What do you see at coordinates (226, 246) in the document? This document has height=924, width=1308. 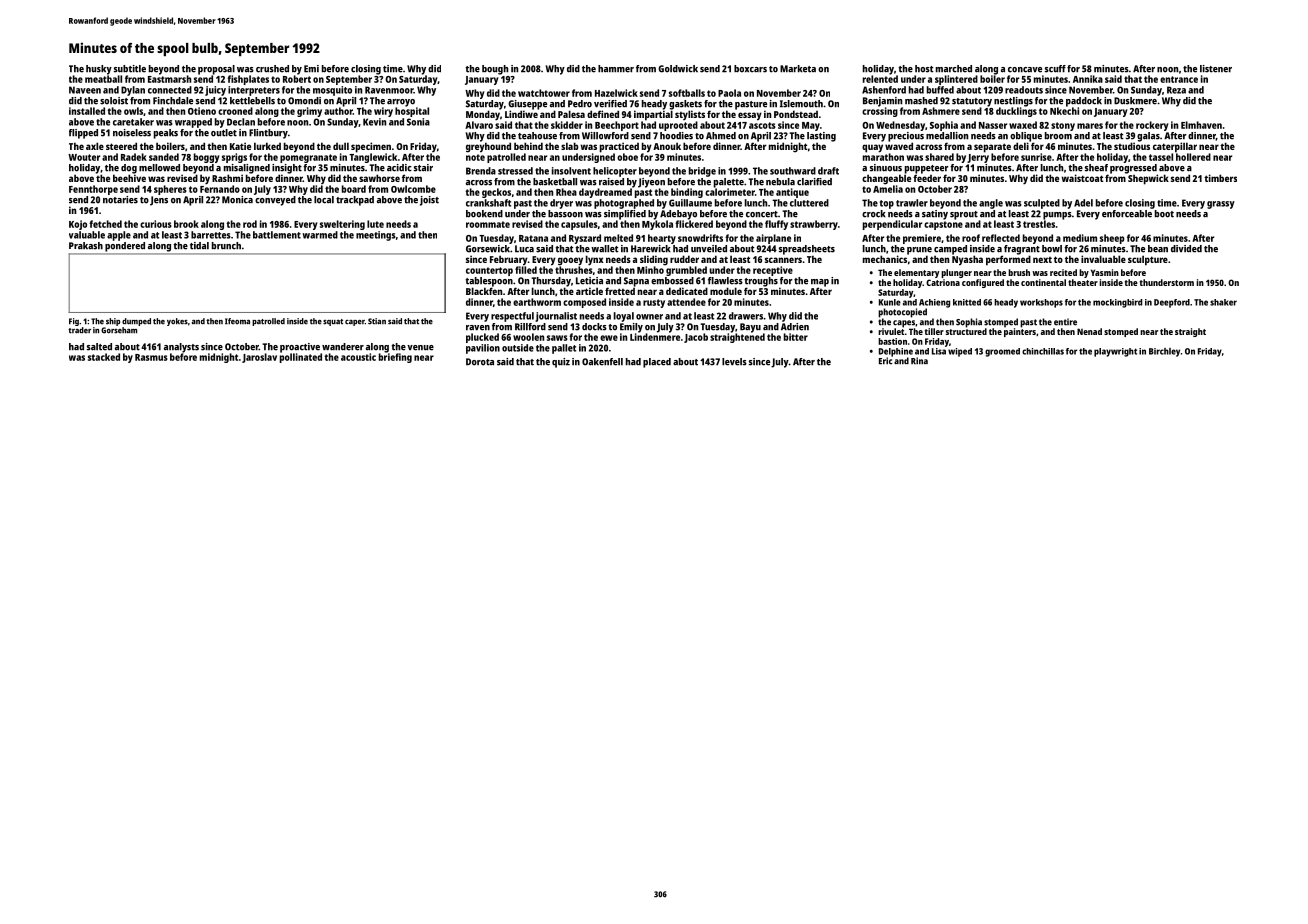 I see `brunch` at bounding box center [226, 246].
